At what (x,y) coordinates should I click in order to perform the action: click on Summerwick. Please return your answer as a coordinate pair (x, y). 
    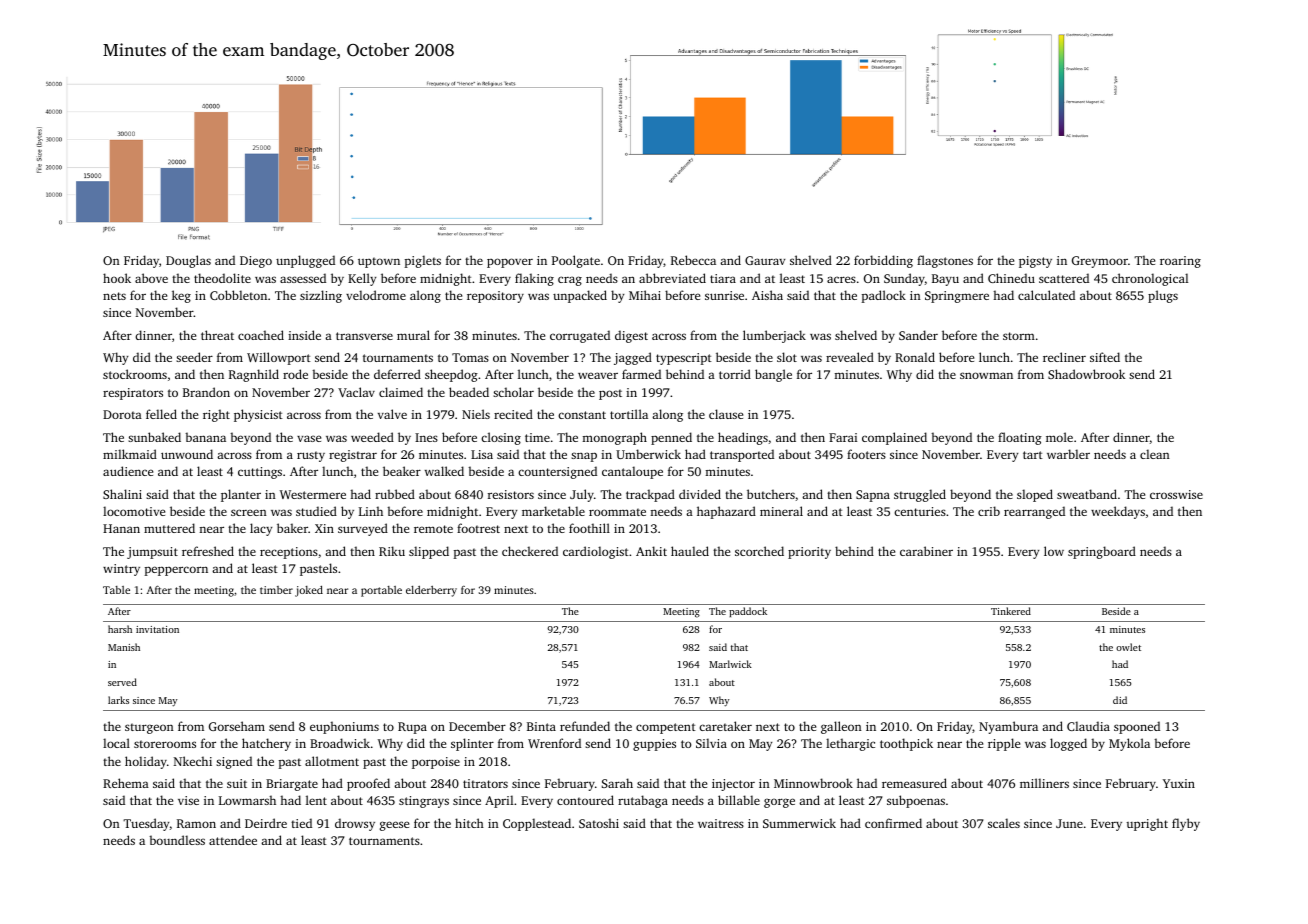
    Looking at the image, I should click on (799, 823).
